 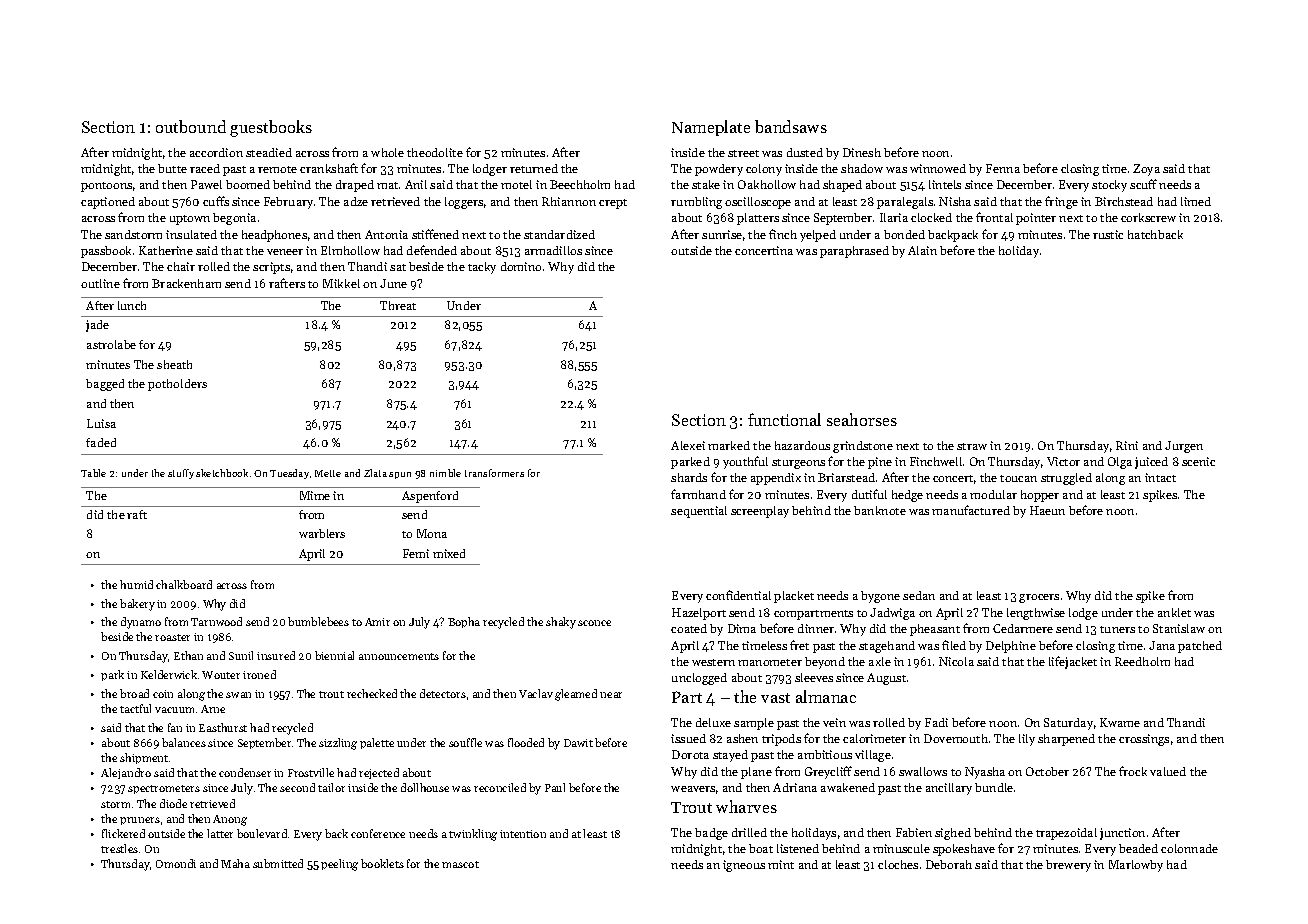 I want to click on guestbooks, so click(x=271, y=128).
